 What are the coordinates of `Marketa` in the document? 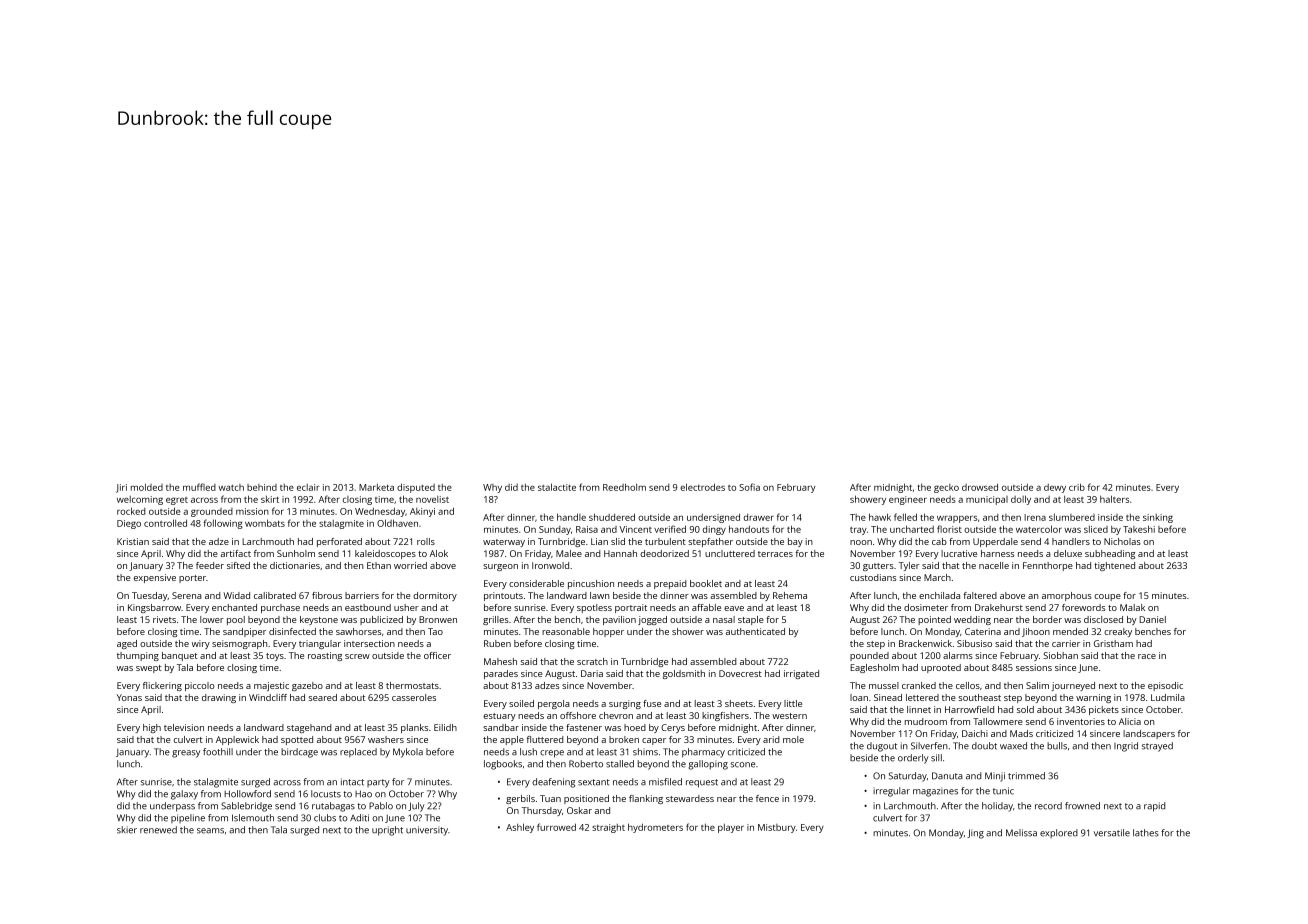 It's located at (376, 487).
